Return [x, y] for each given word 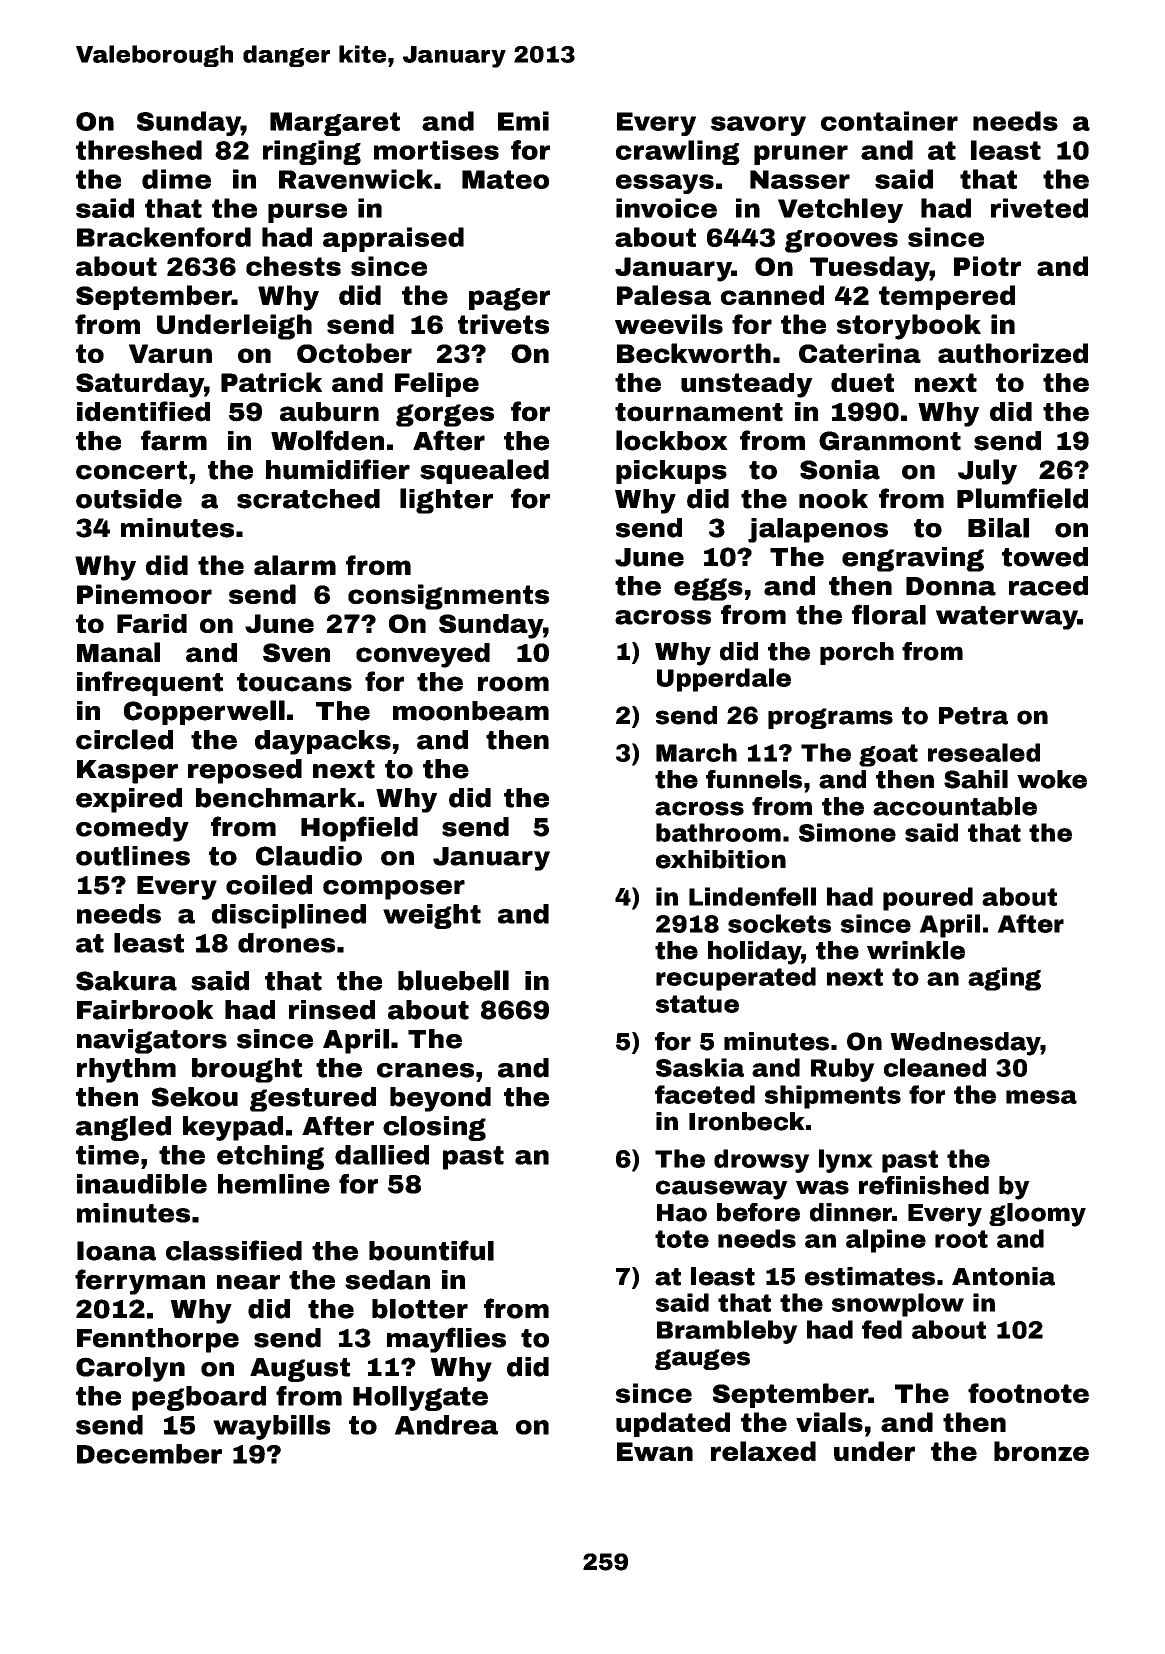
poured [928, 899]
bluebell [453, 980]
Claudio [309, 856]
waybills [272, 1427]
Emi [523, 121]
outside [129, 499]
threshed [139, 150]
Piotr [987, 266]
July [987, 472]
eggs [708, 589]
